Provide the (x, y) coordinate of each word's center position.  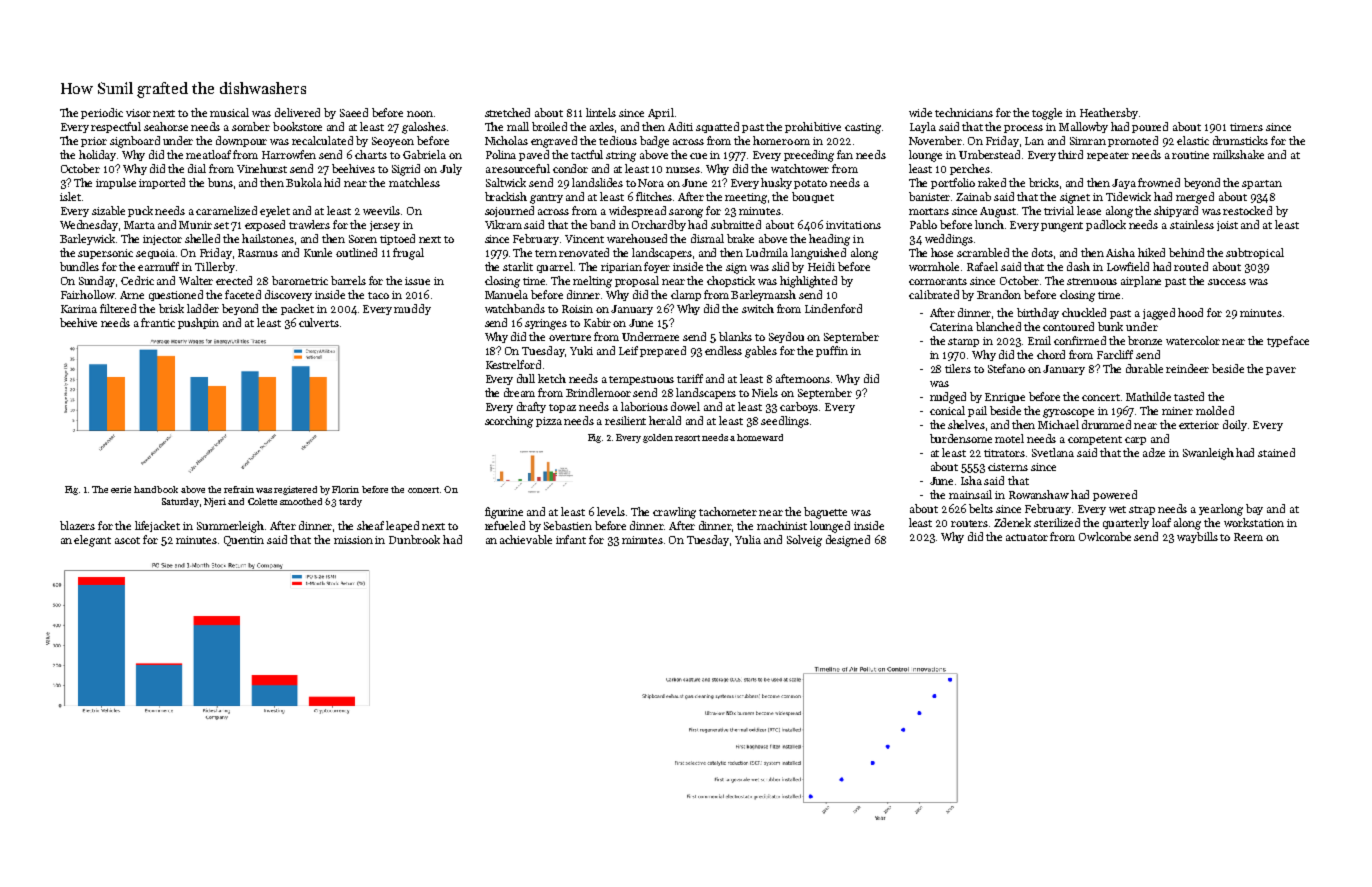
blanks (735, 336)
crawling (674, 513)
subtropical (1255, 253)
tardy (350, 502)
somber (251, 126)
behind (1186, 252)
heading (829, 240)
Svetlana (1053, 452)
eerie (121, 489)
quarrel (555, 267)
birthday (1038, 313)
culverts (319, 322)
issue (417, 281)
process (1023, 129)
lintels (601, 112)
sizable (108, 210)
